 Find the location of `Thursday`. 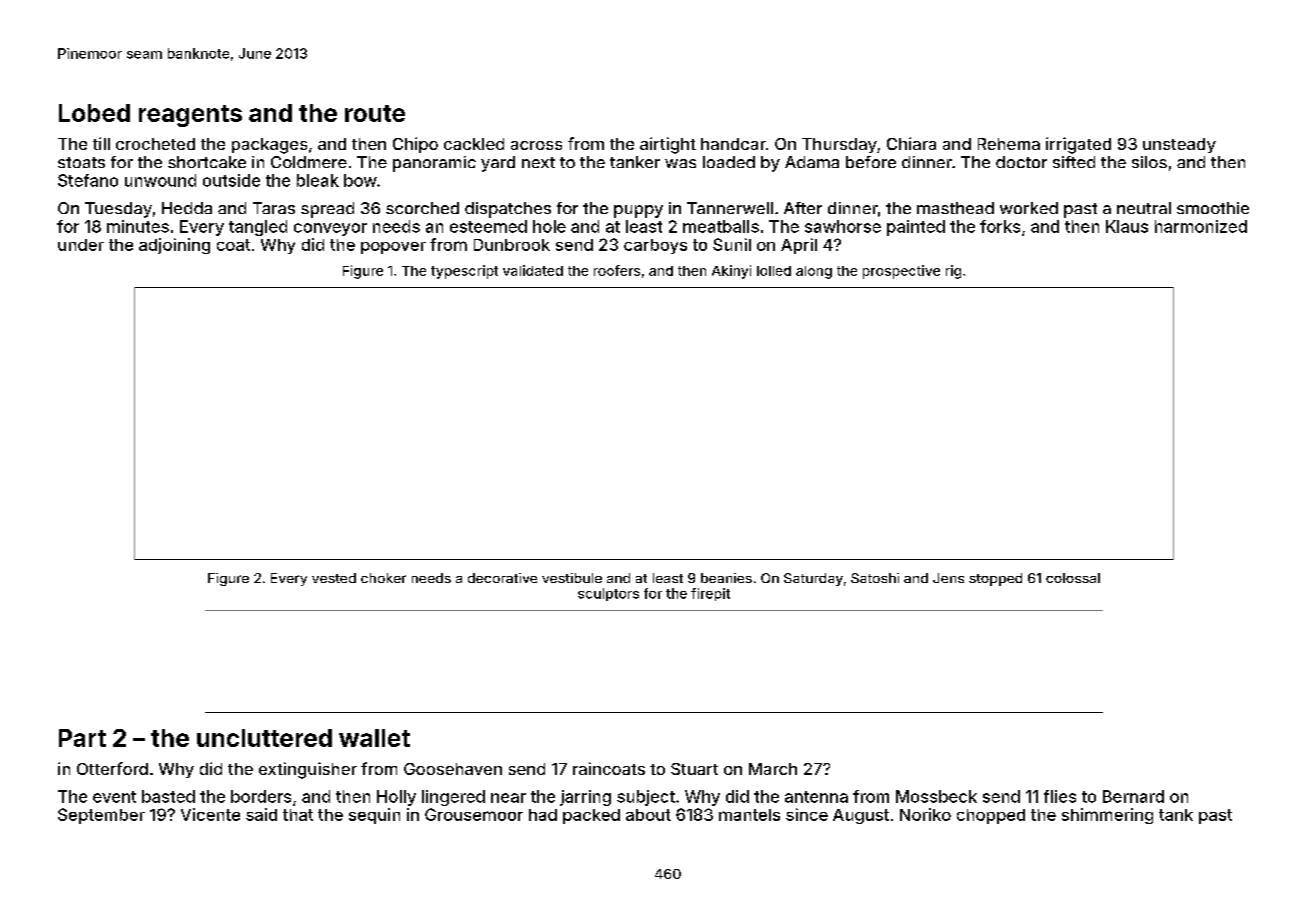

Thursday is located at coordinates (839, 145).
